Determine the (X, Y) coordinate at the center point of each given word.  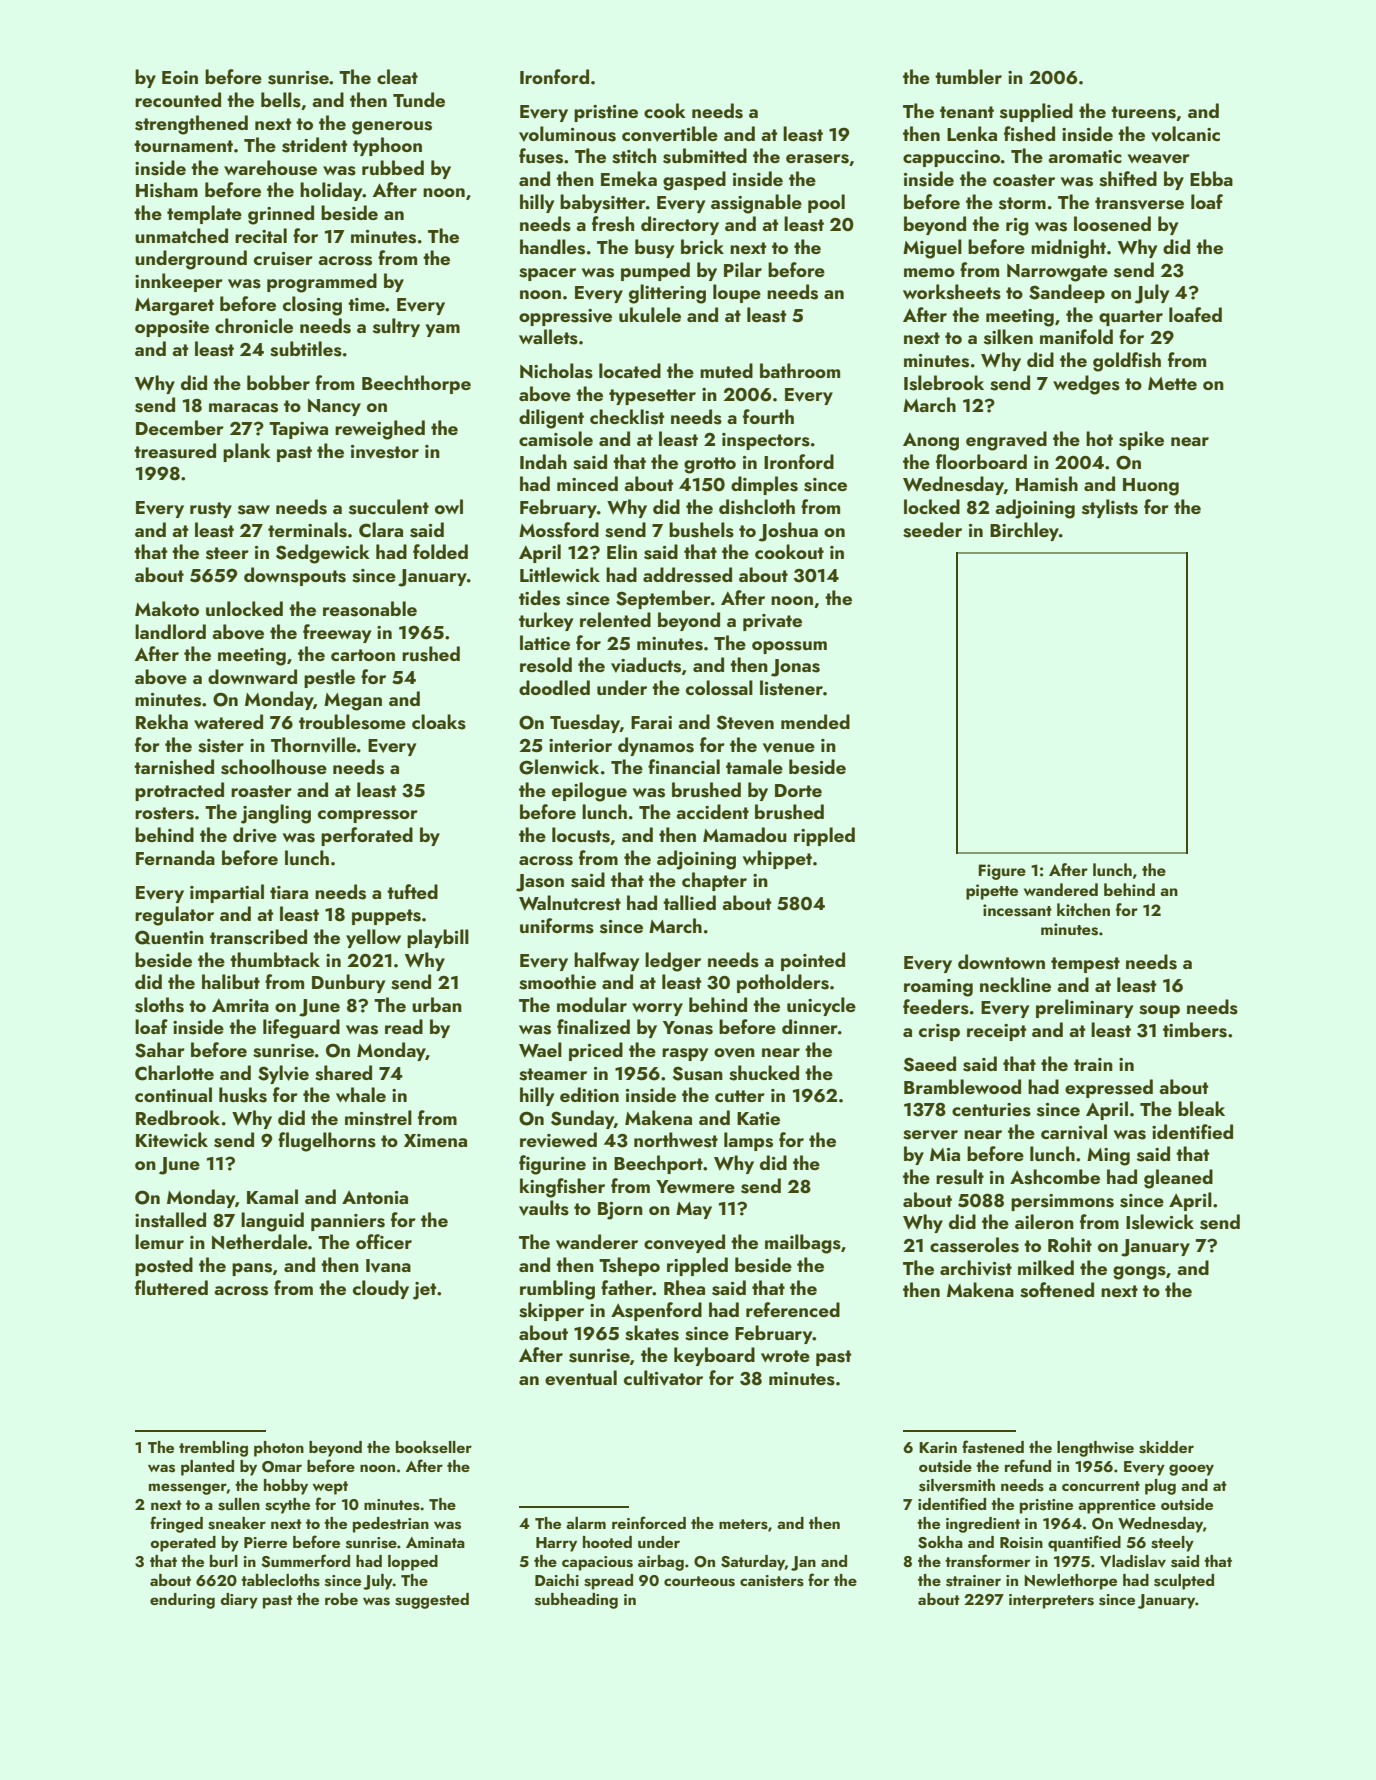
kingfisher (562, 1188)
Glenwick (559, 767)
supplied (1036, 112)
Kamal (272, 1196)
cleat (397, 76)
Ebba (1211, 178)
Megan (353, 702)
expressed (1109, 1088)
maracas (243, 408)
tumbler (968, 76)
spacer (547, 274)
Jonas (795, 668)
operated (183, 1544)
